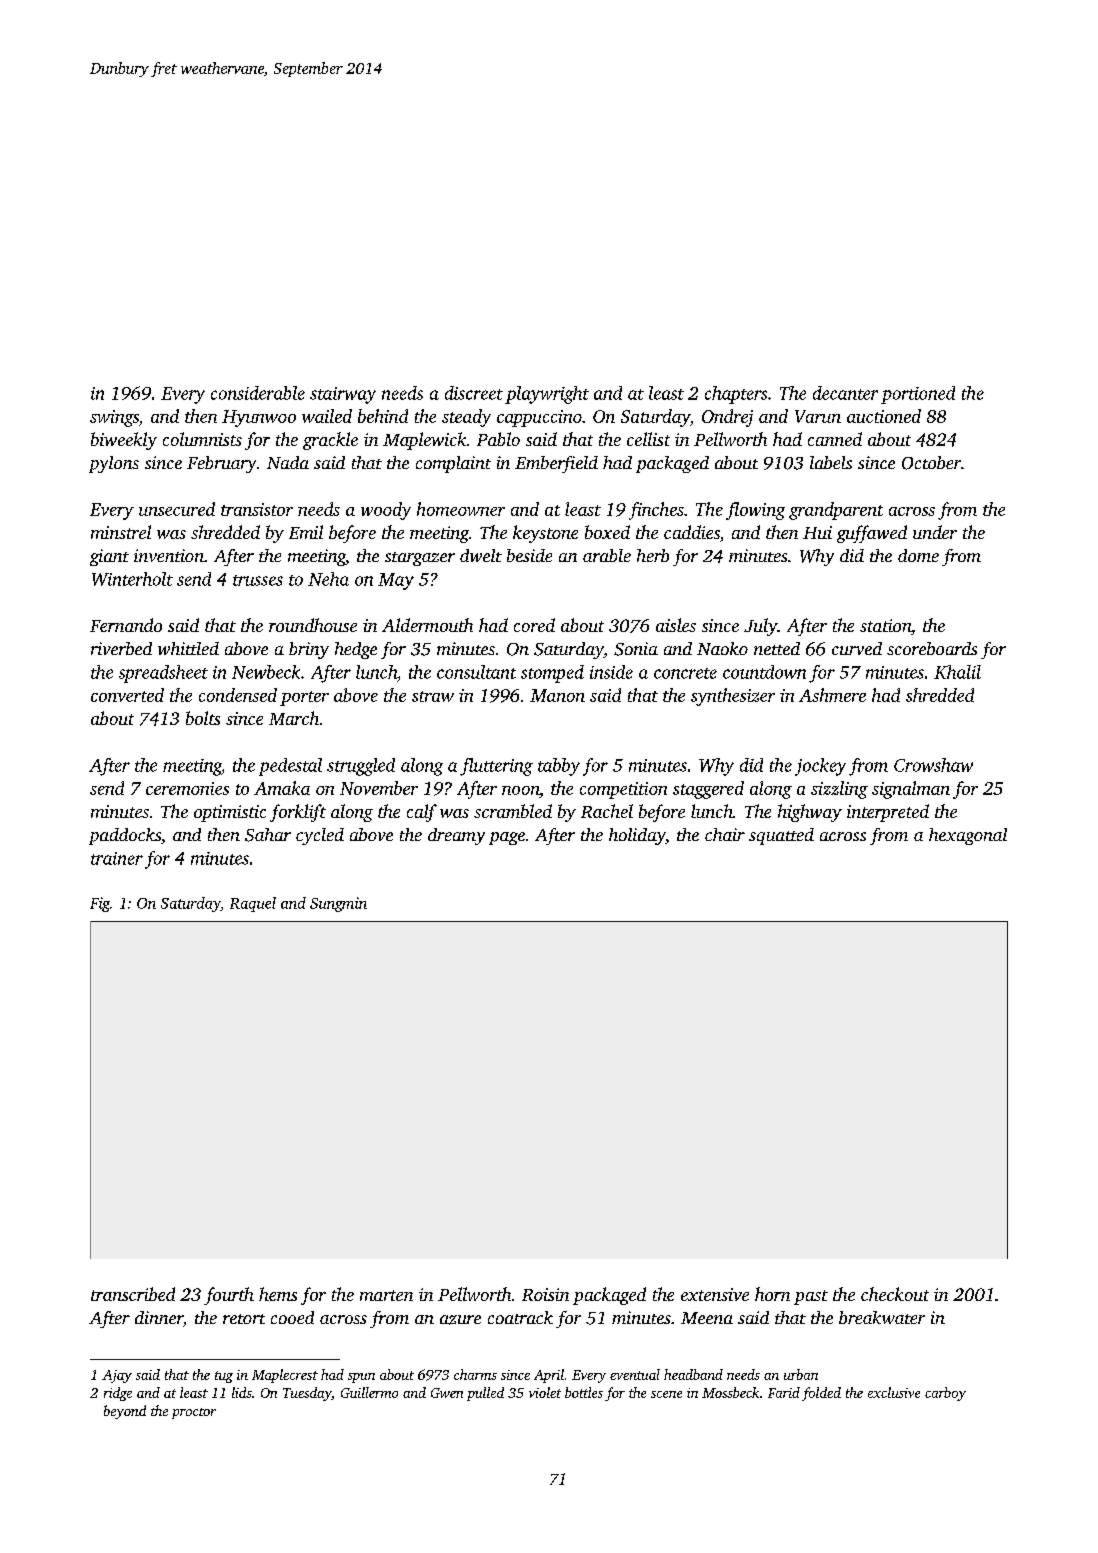 Image resolution: width=1098 pixels, height=1553 pixels. Describe the element at coordinates (556, 464) in the screenshot. I see `Emberfield` at that location.
